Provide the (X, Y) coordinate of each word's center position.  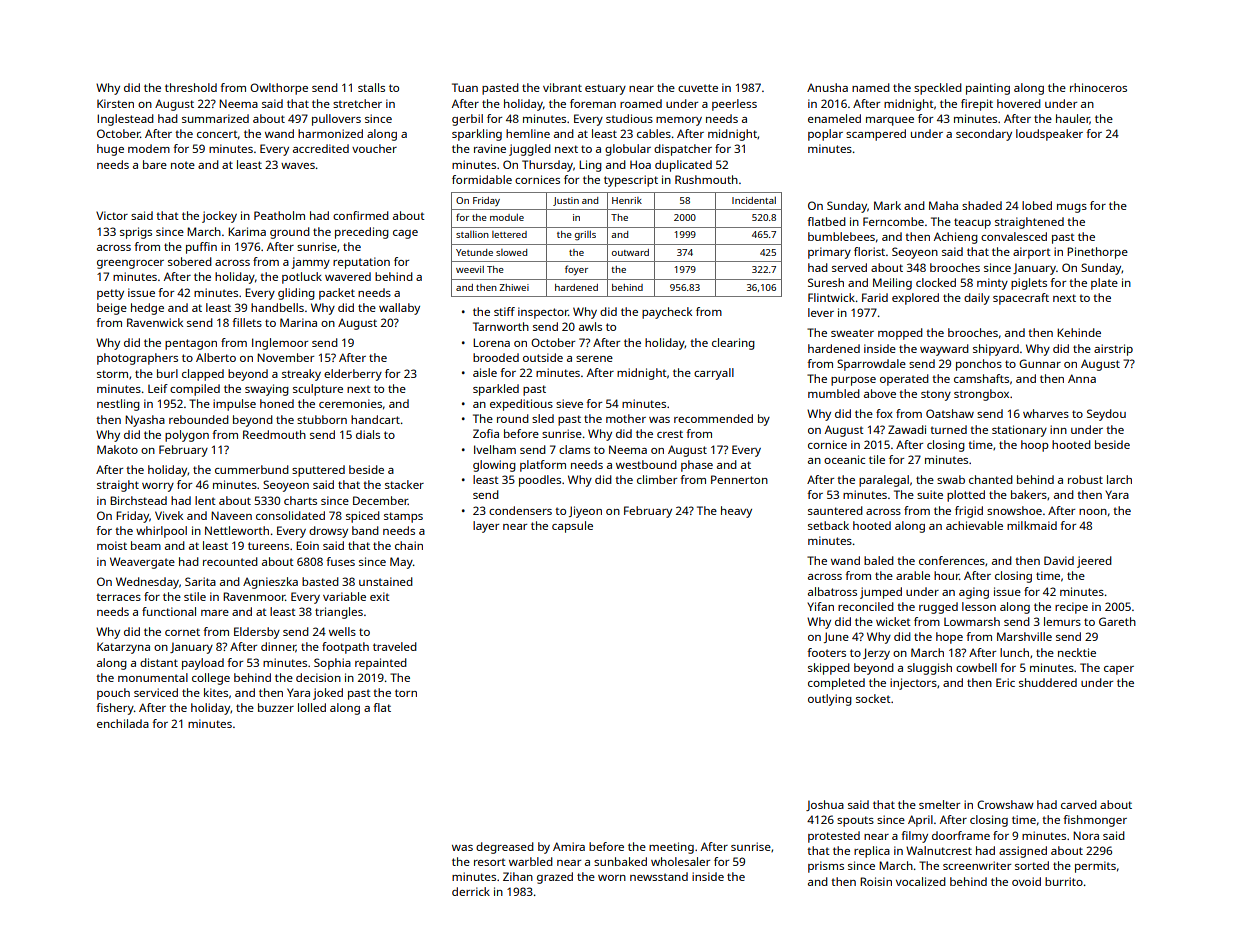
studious (629, 118)
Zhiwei (514, 287)
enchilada (123, 723)
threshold (191, 87)
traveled (395, 646)
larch (1119, 479)
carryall (714, 374)
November (285, 357)
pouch (113, 694)
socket (873, 698)
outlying (830, 700)
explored (915, 299)
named (871, 87)
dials (368, 434)
